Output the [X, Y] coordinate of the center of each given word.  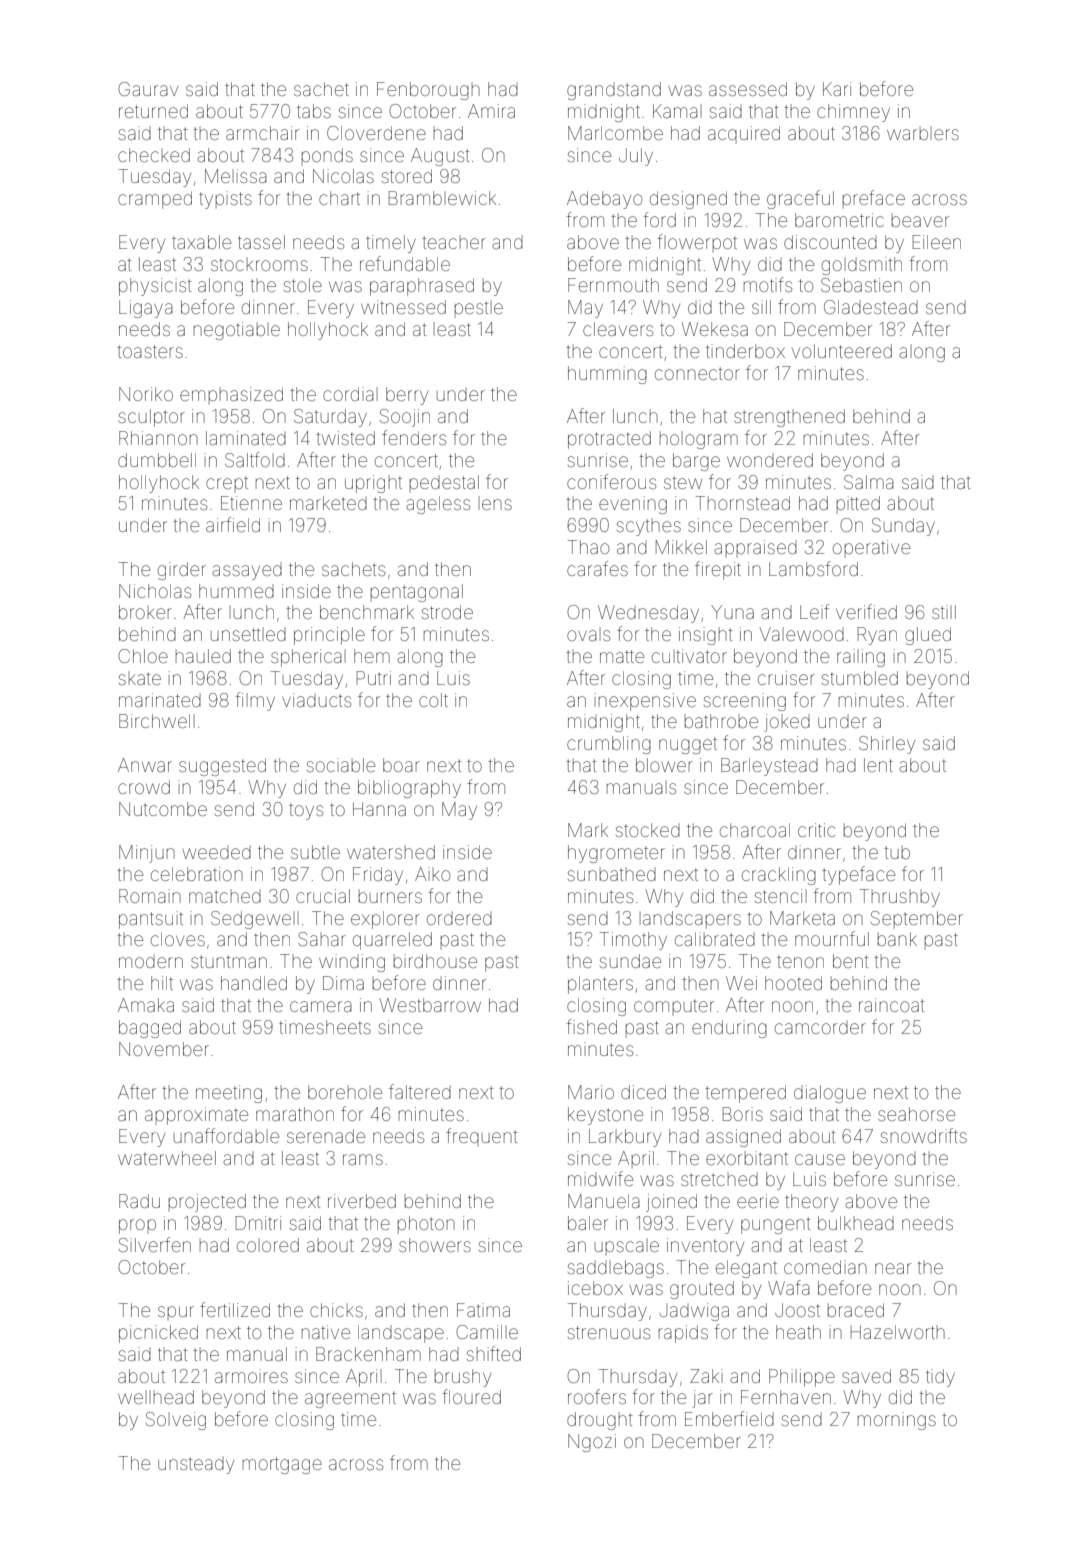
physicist [155, 287]
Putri [374, 678]
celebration [197, 874]
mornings [897, 1421]
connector [697, 373]
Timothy [633, 941]
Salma [869, 482]
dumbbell [157, 460]
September [917, 919]
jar [702, 1399]
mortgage [282, 1465]
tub [897, 852]
